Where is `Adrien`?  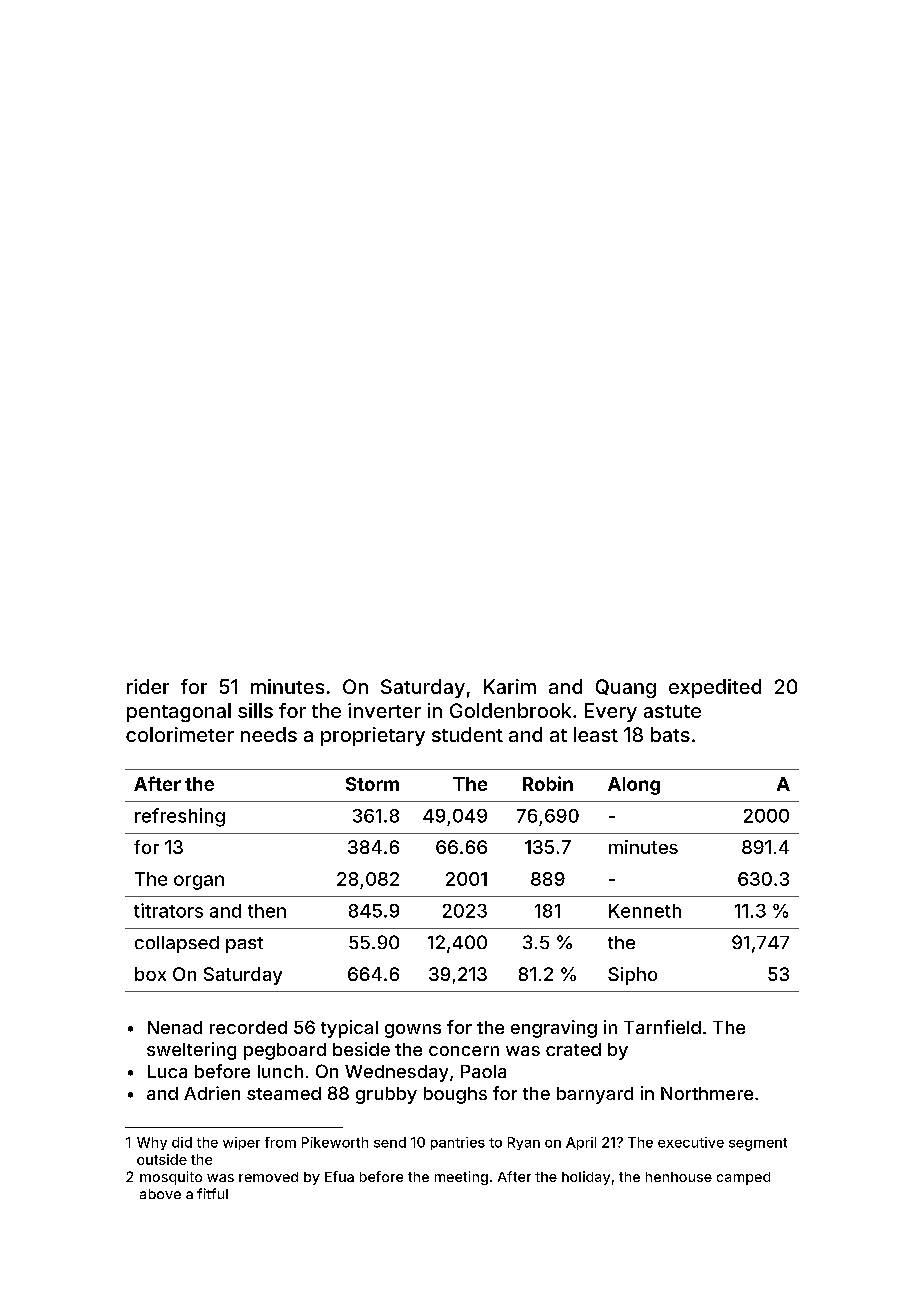 Adrien is located at coordinates (212, 1093).
